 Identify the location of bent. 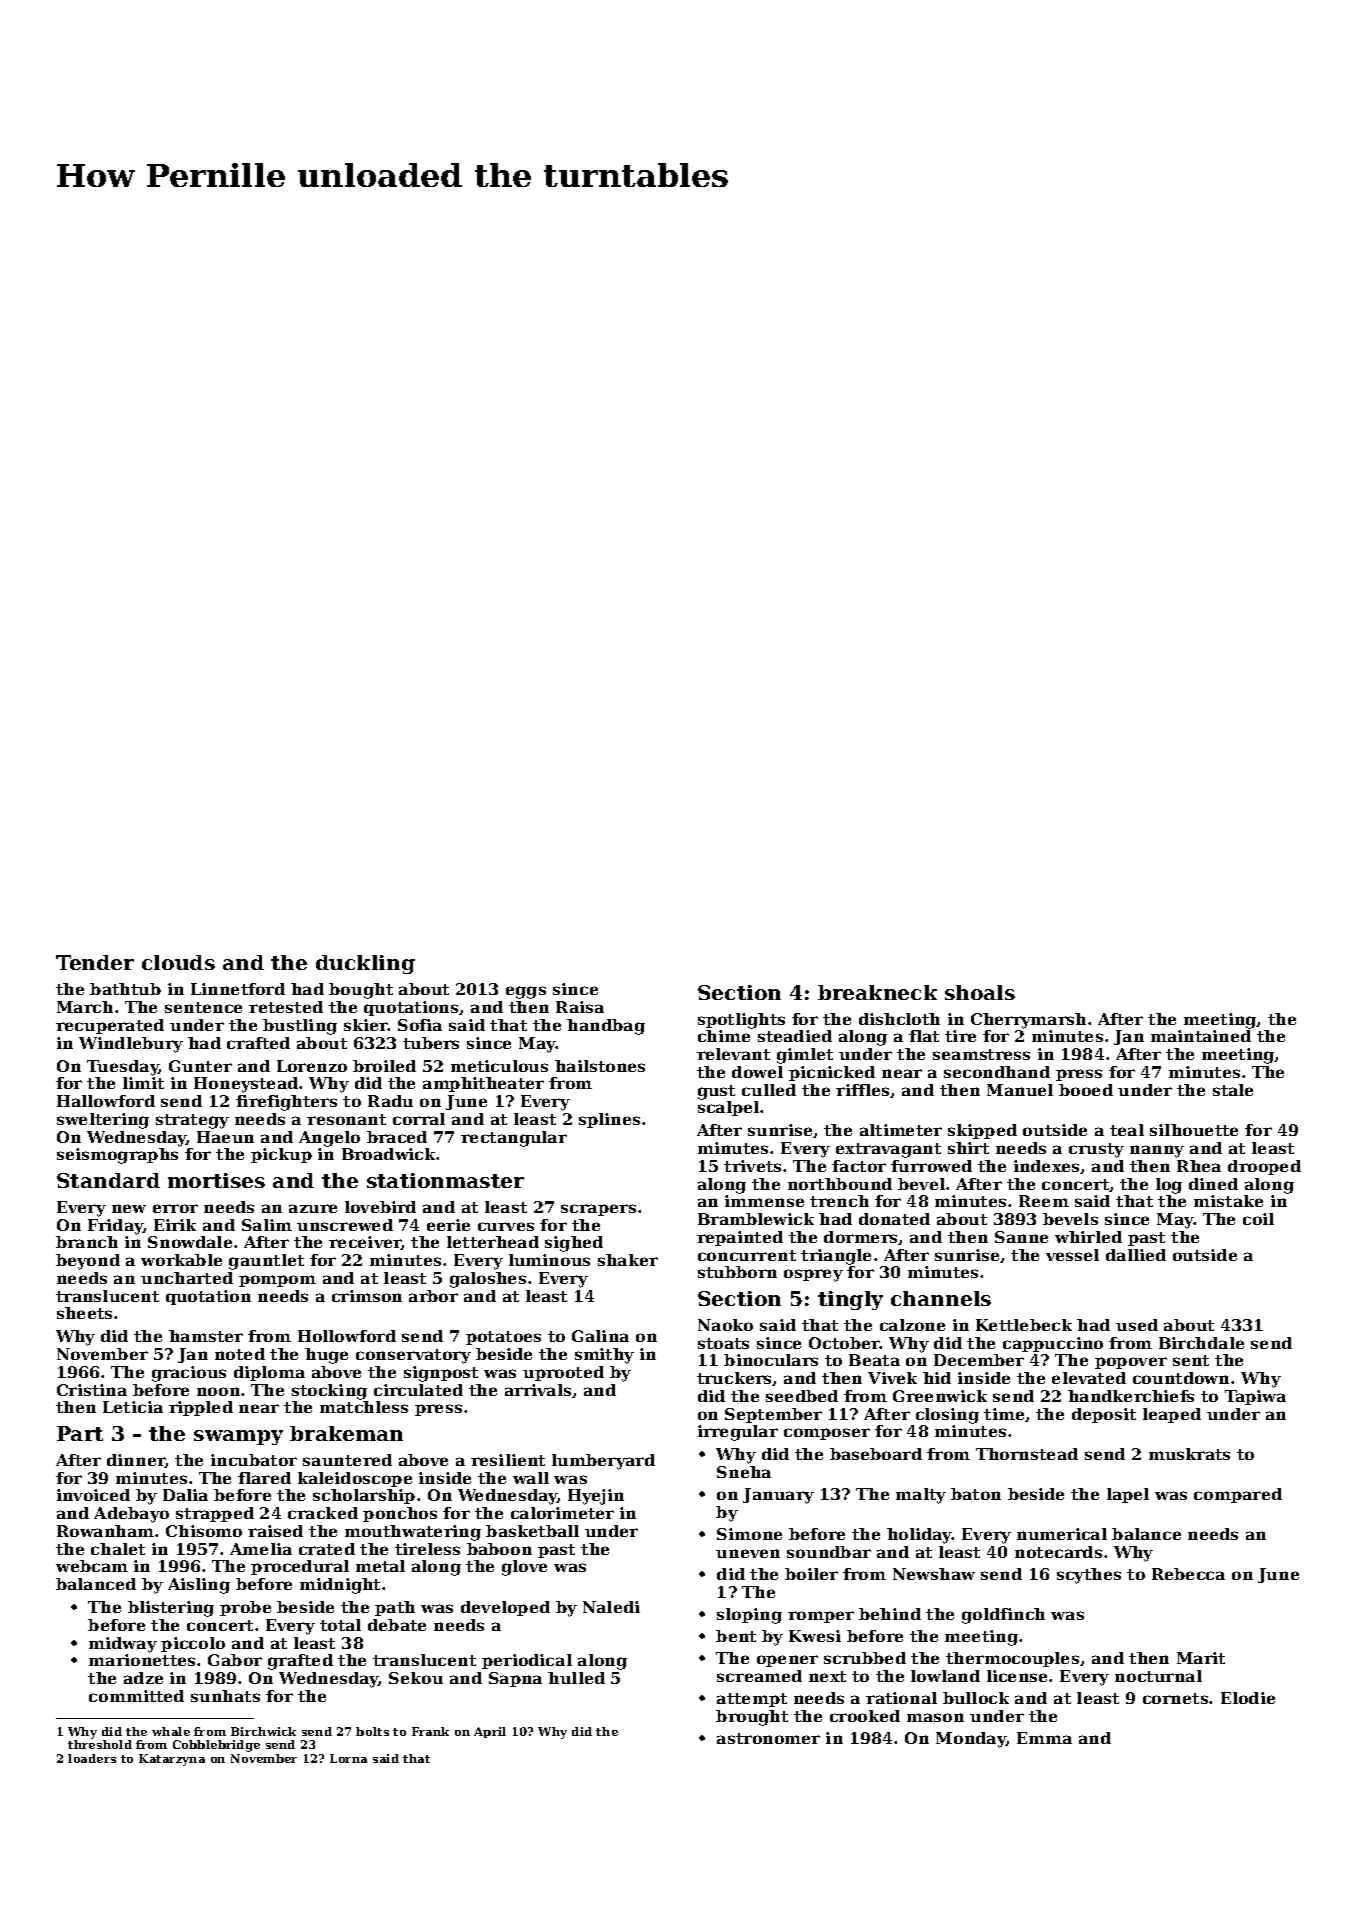
(736, 1636).
